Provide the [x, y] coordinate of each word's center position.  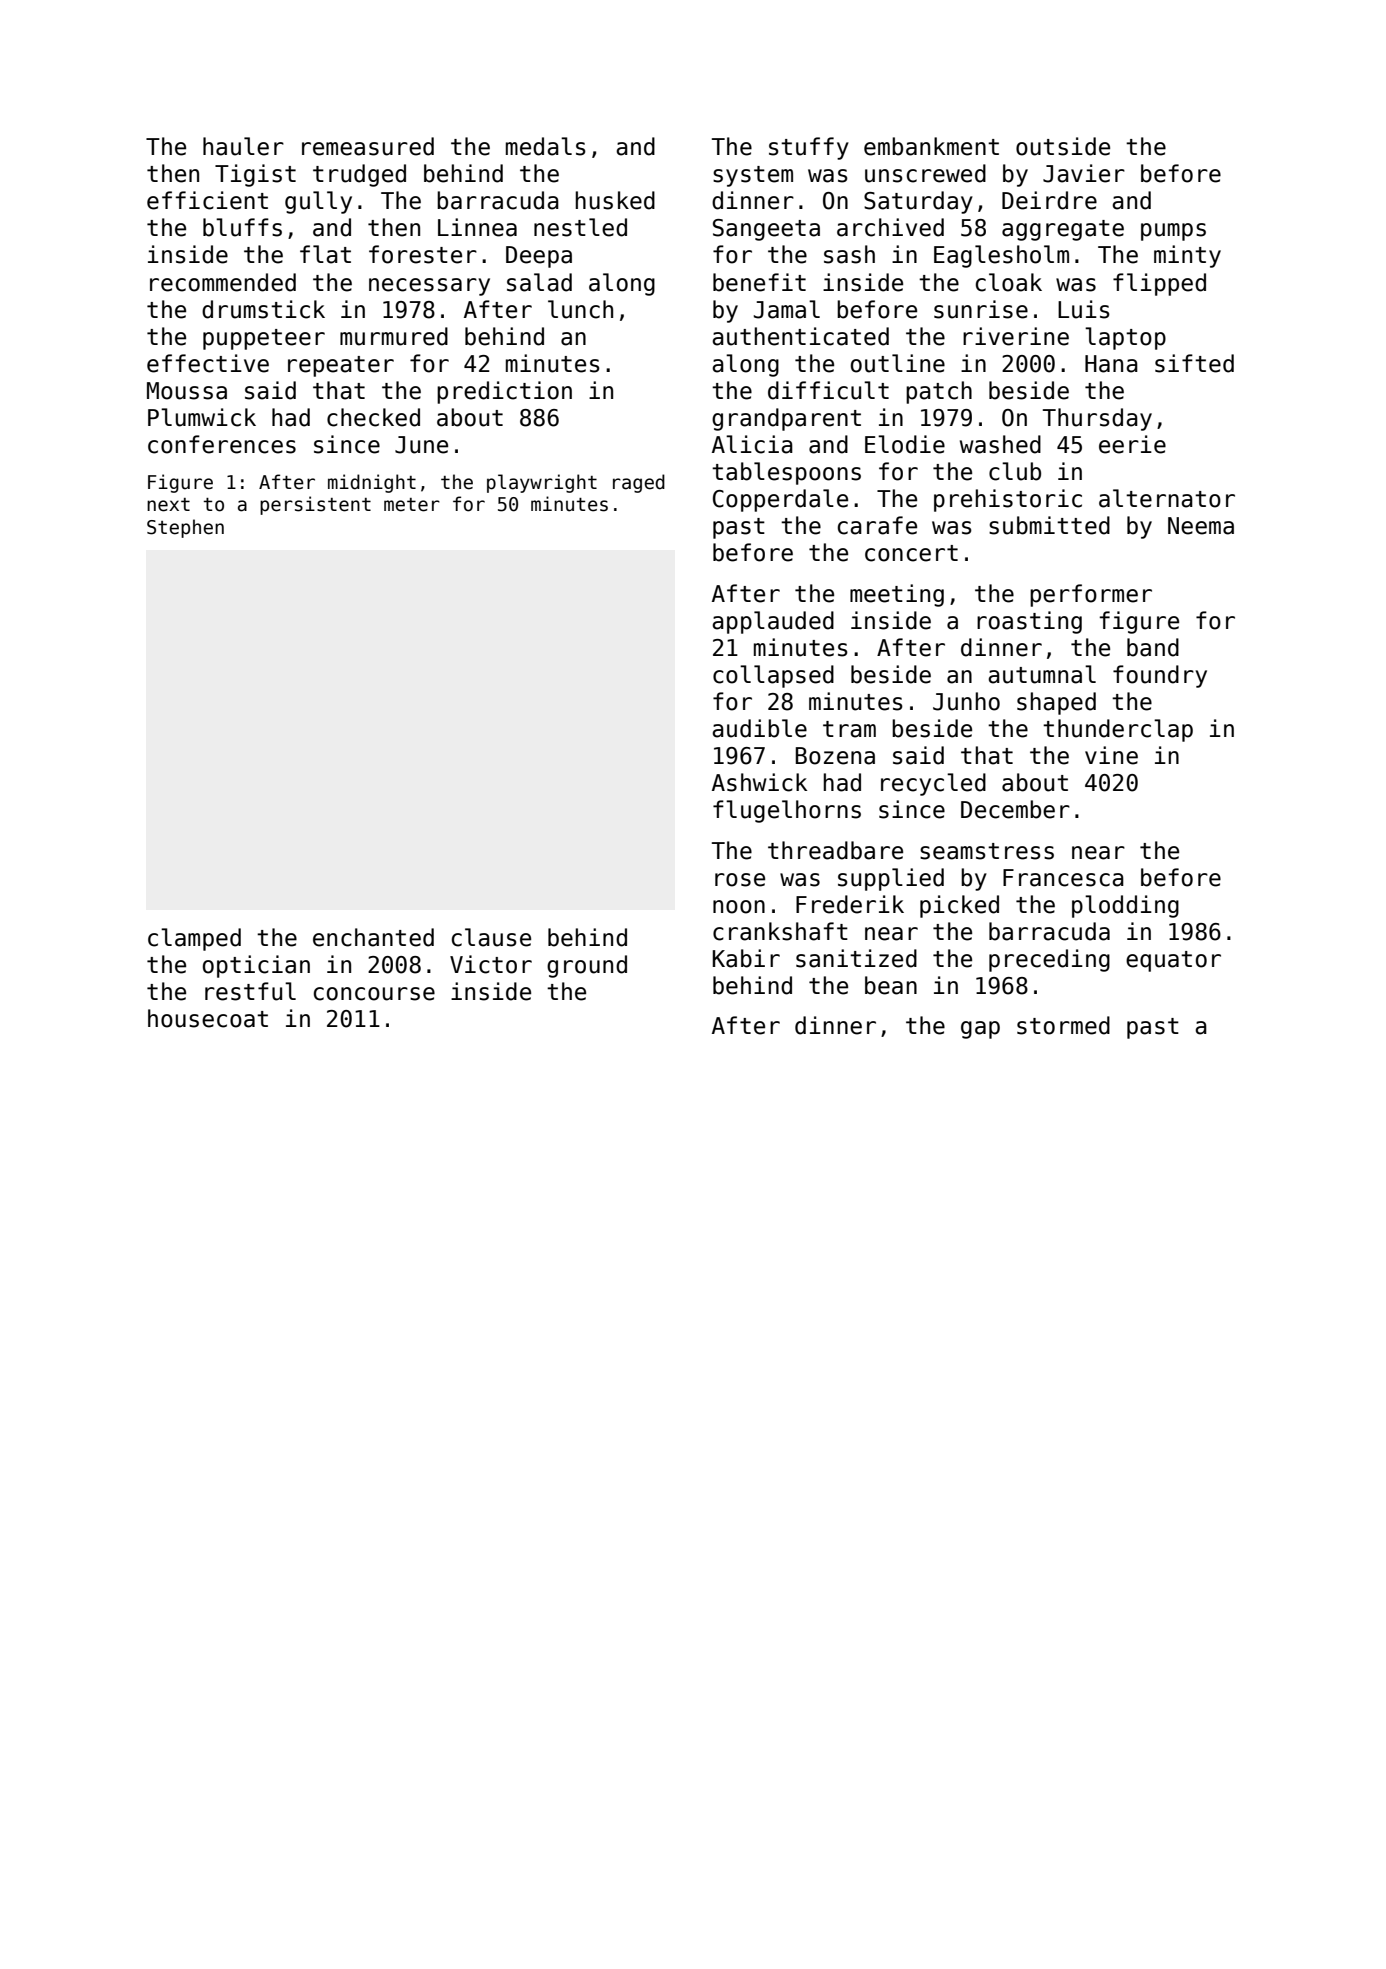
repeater [341, 366]
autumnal [1042, 674]
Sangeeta [766, 230]
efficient [207, 200]
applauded [773, 622]
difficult [828, 390]
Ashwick [759, 782]
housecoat [208, 1018]
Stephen [185, 528]
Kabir [746, 958]
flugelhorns [787, 811]
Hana [1111, 364]
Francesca [1063, 878]
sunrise [981, 309]
